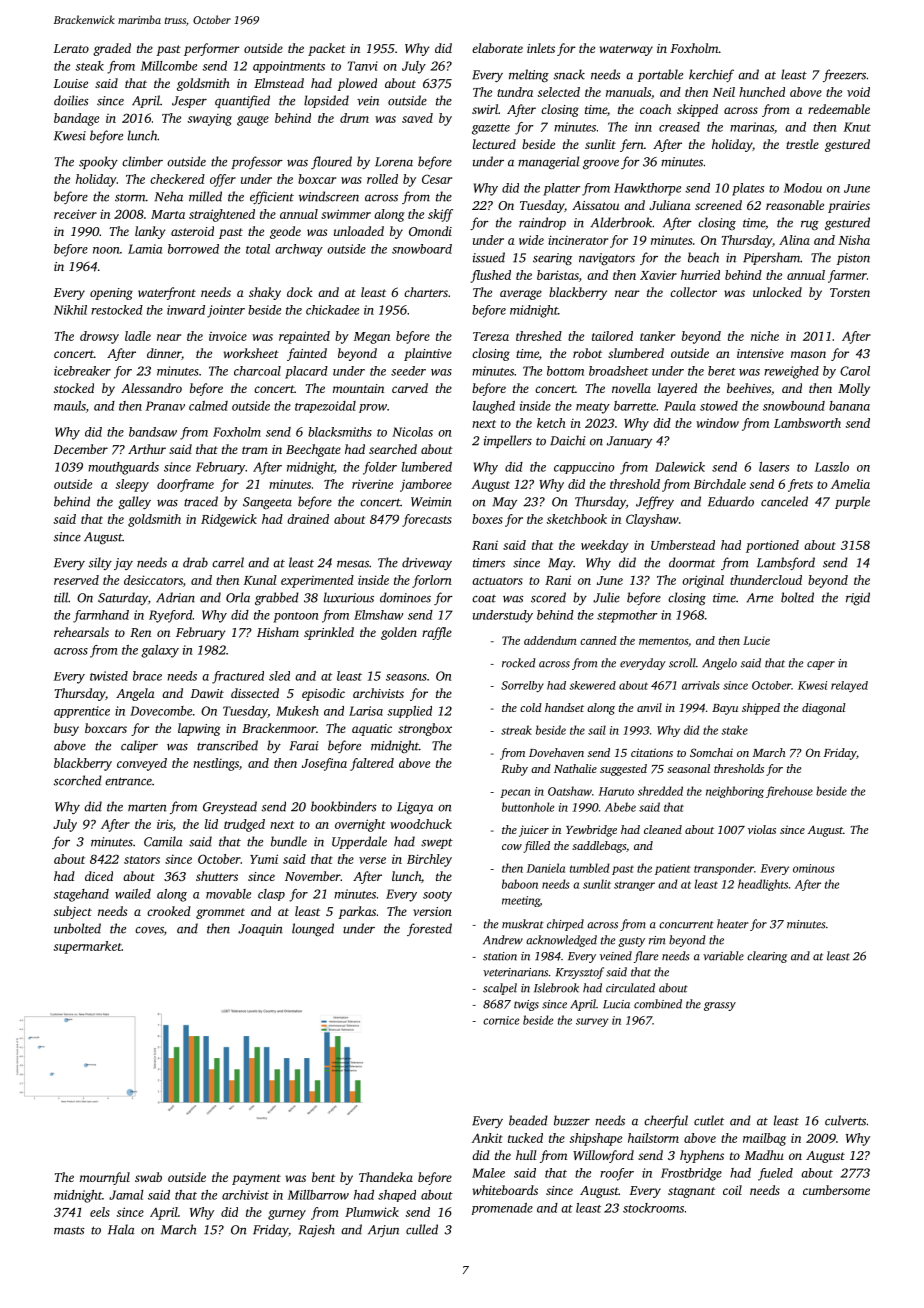  I want to click on bottom, so click(565, 371).
